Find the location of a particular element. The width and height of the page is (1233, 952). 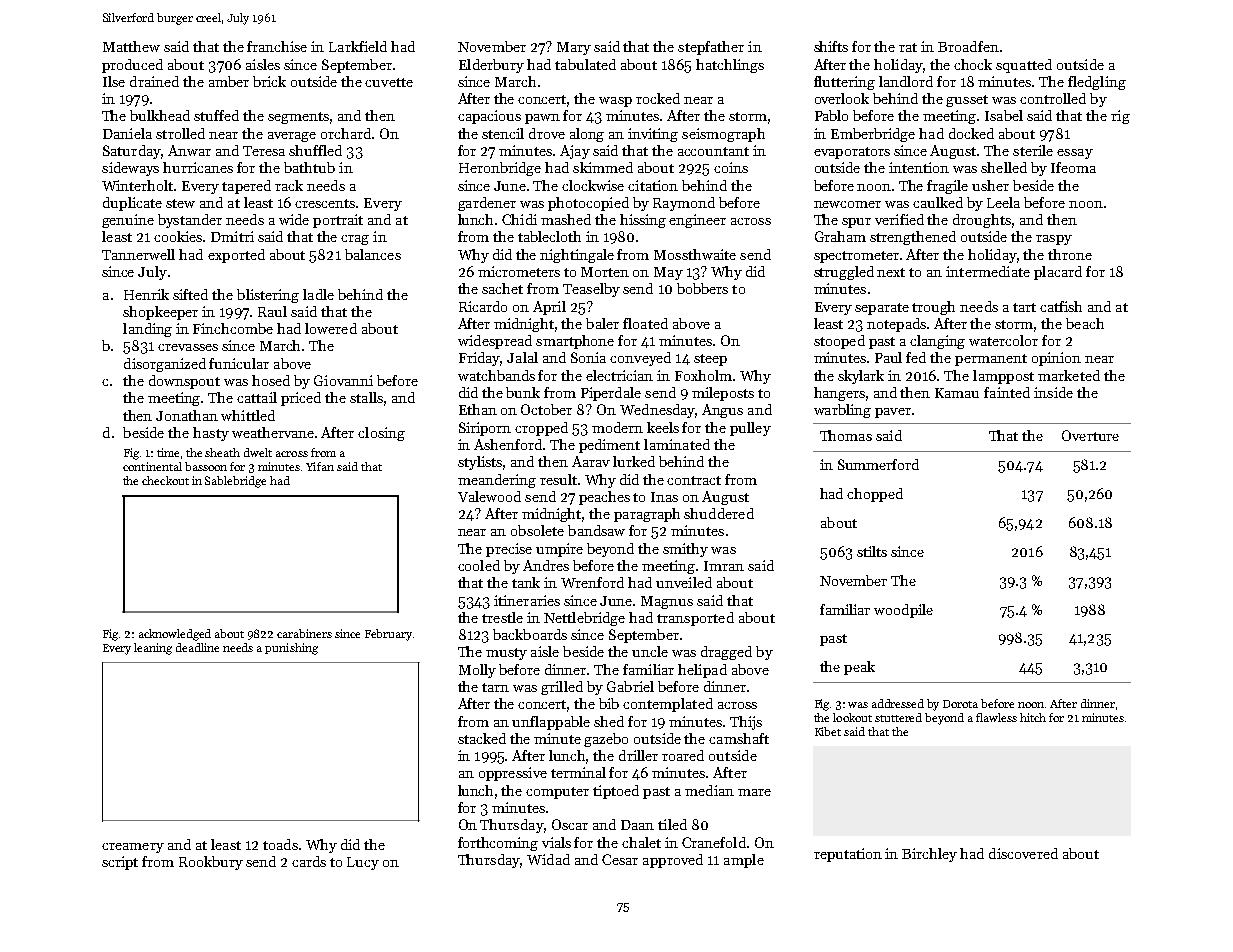

script is located at coordinates (120, 863).
